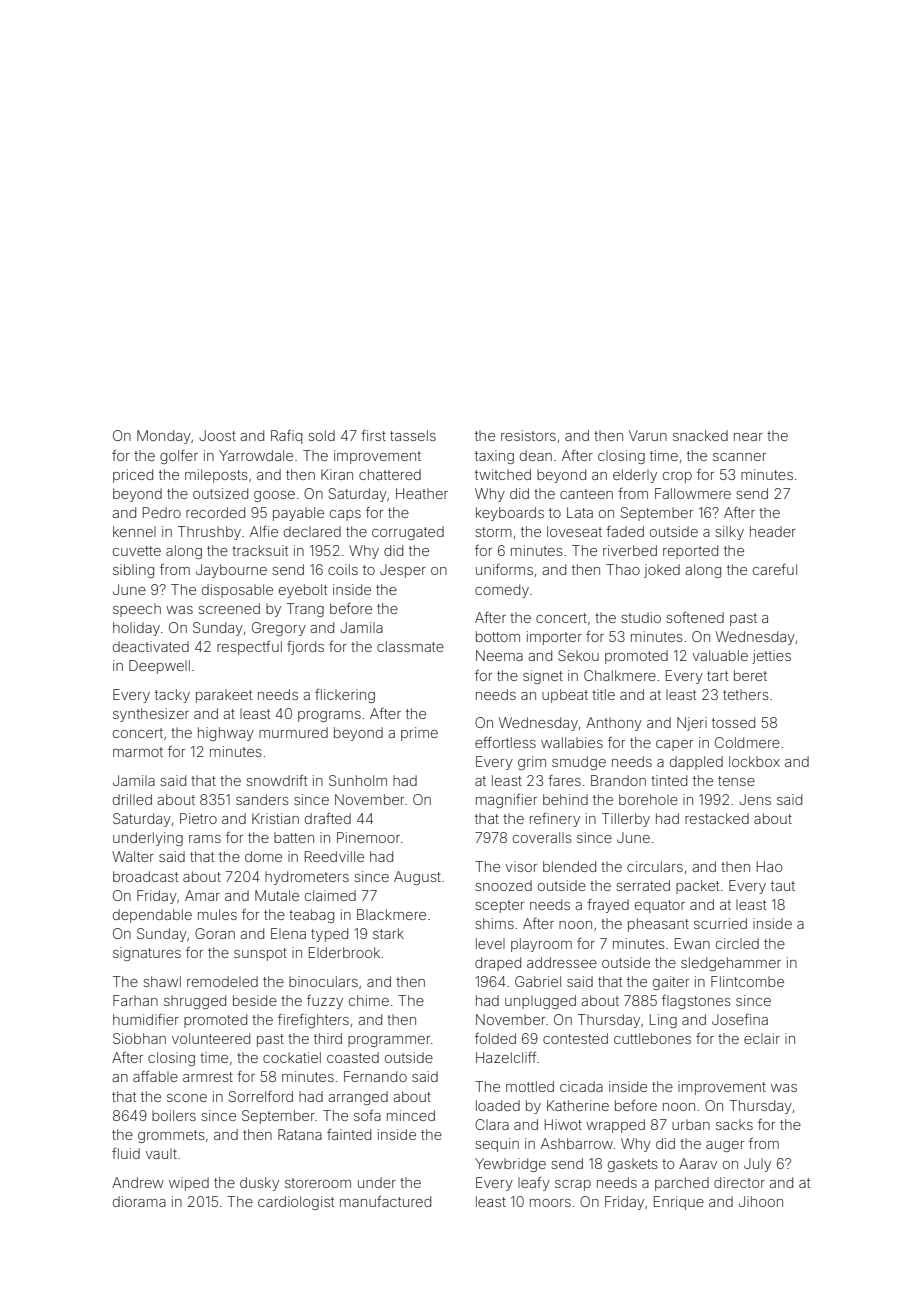  Describe the element at coordinates (139, 1038) in the image. I see `Siobhan` at that location.
